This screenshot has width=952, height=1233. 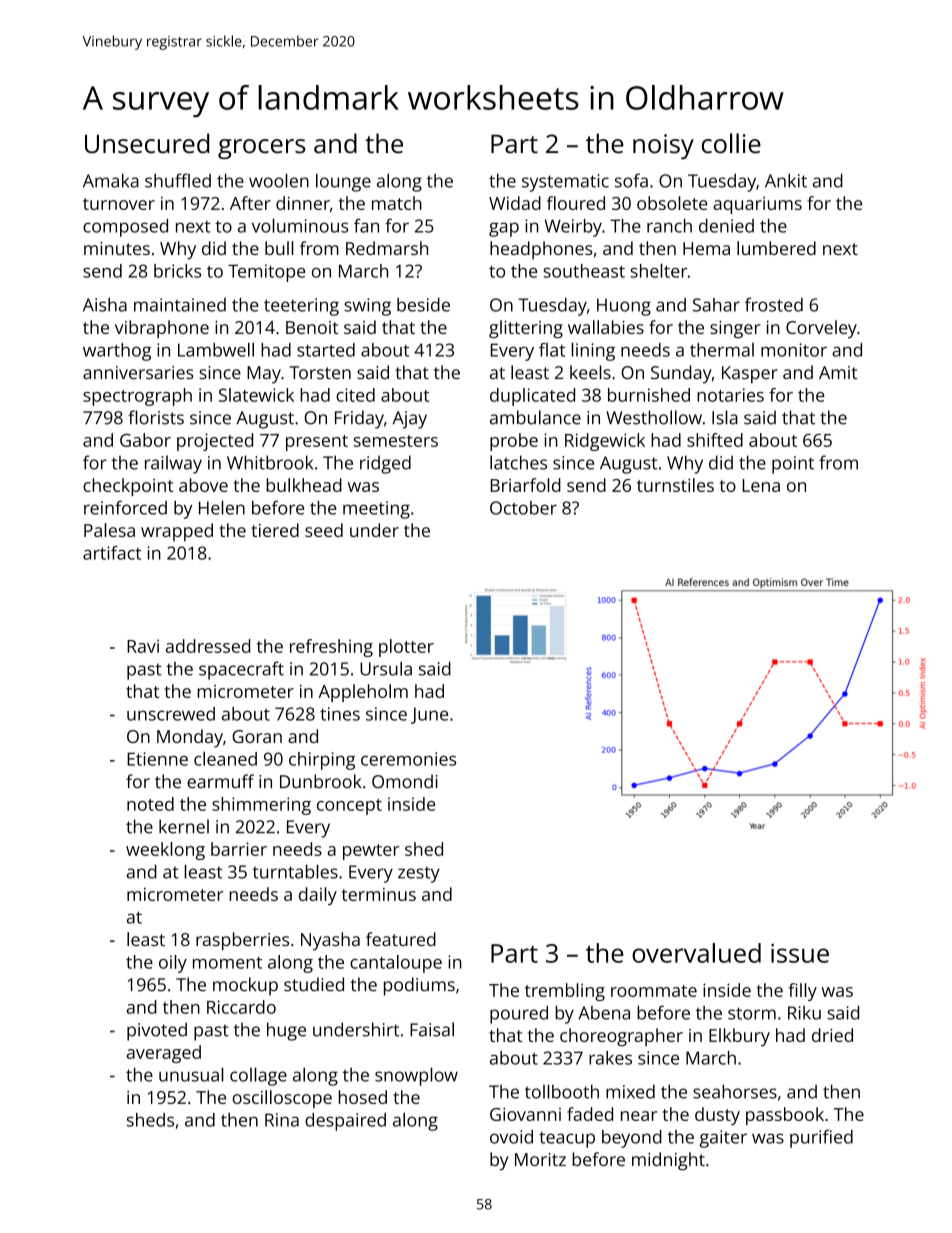 What do you see at coordinates (519, 1015) in the screenshot?
I see `poured` at bounding box center [519, 1015].
